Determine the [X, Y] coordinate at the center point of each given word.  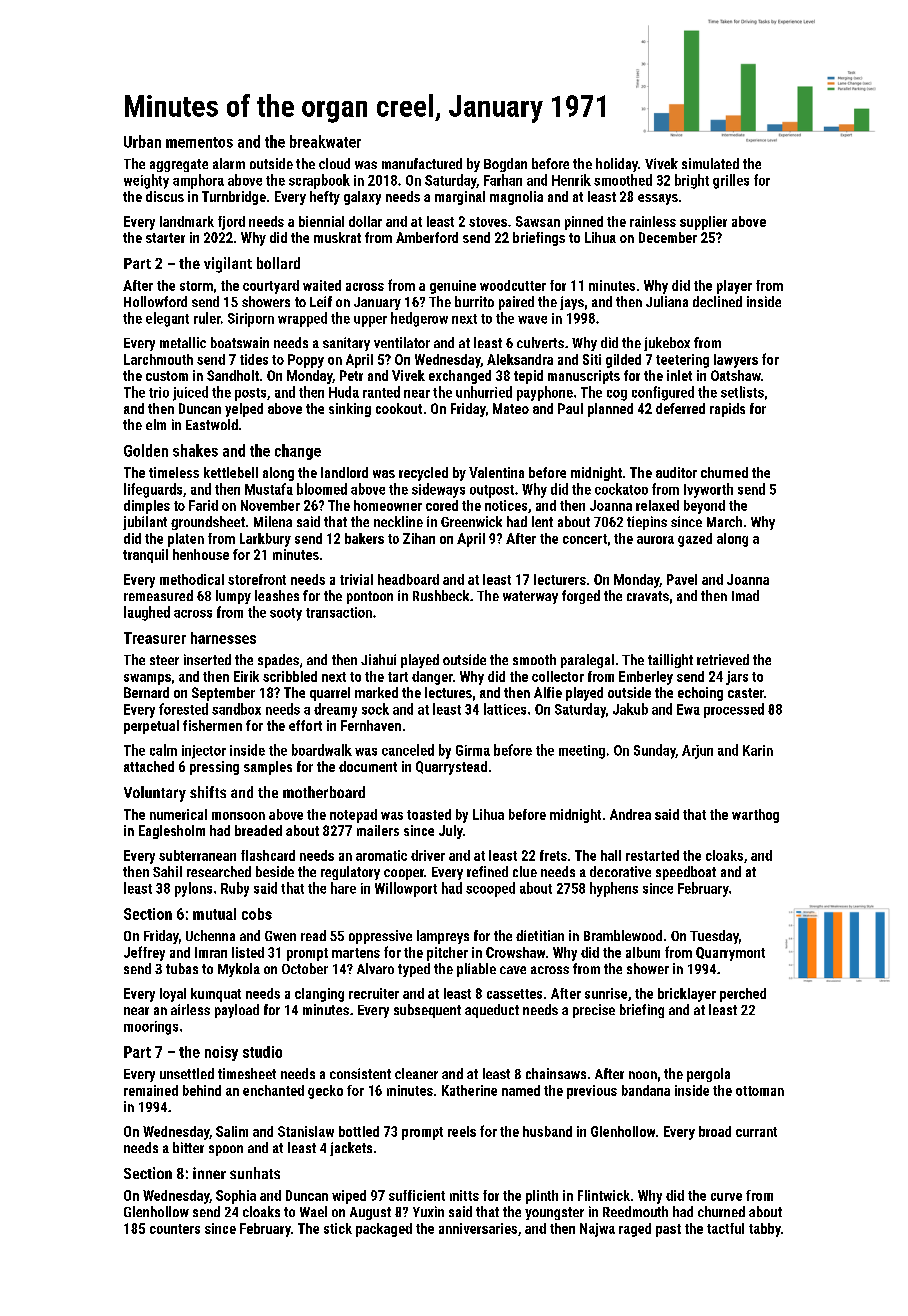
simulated [710, 163]
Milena [273, 521]
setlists [742, 392]
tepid [528, 377]
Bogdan [505, 165]
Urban [142, 141]
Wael [313, 1211]
